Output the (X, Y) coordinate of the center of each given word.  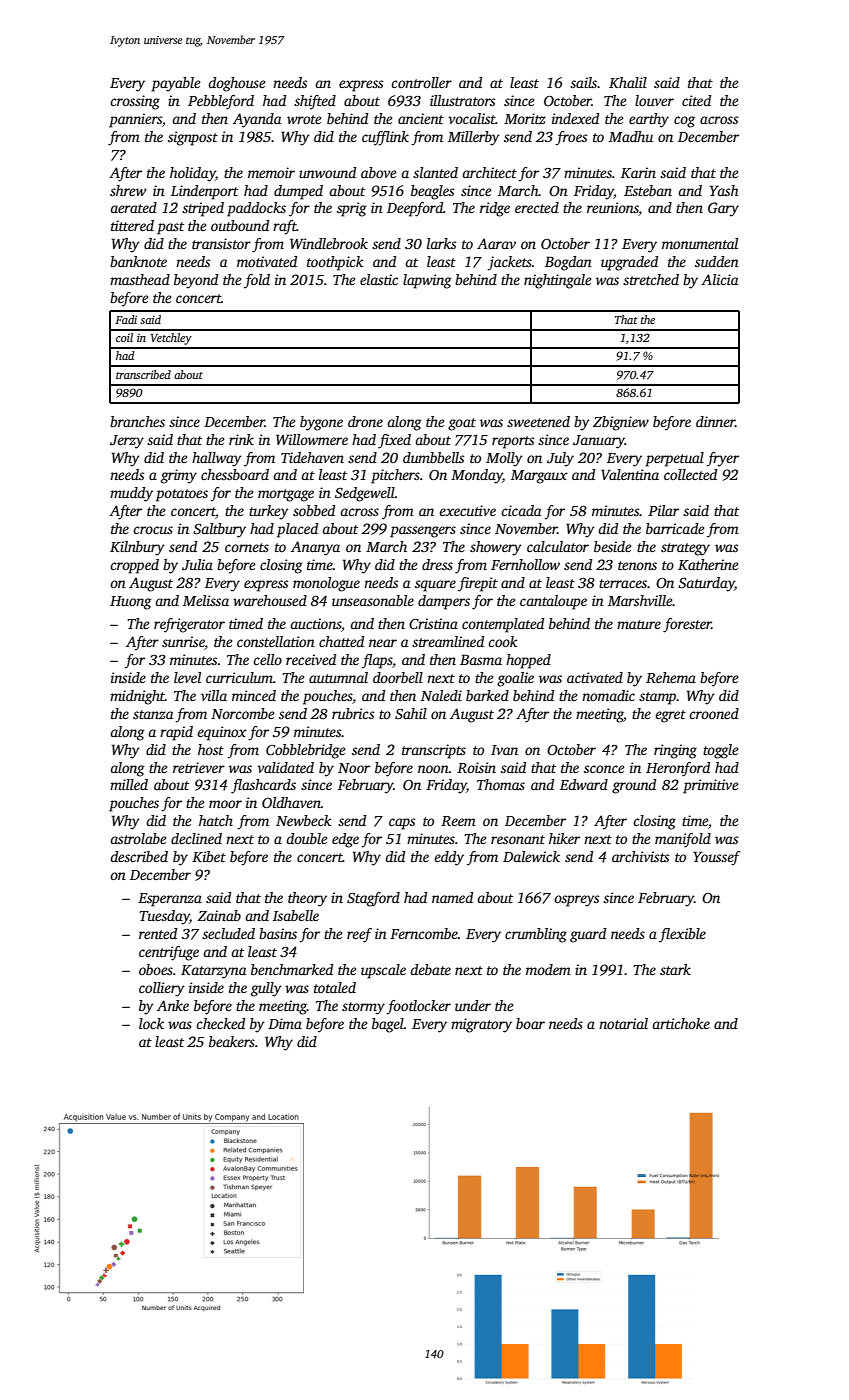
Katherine (708, 564)
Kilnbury (137, 548)
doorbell (398, 677)
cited (696, 100)
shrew (128, 190)
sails (583, 82)
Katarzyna (213, 972)
